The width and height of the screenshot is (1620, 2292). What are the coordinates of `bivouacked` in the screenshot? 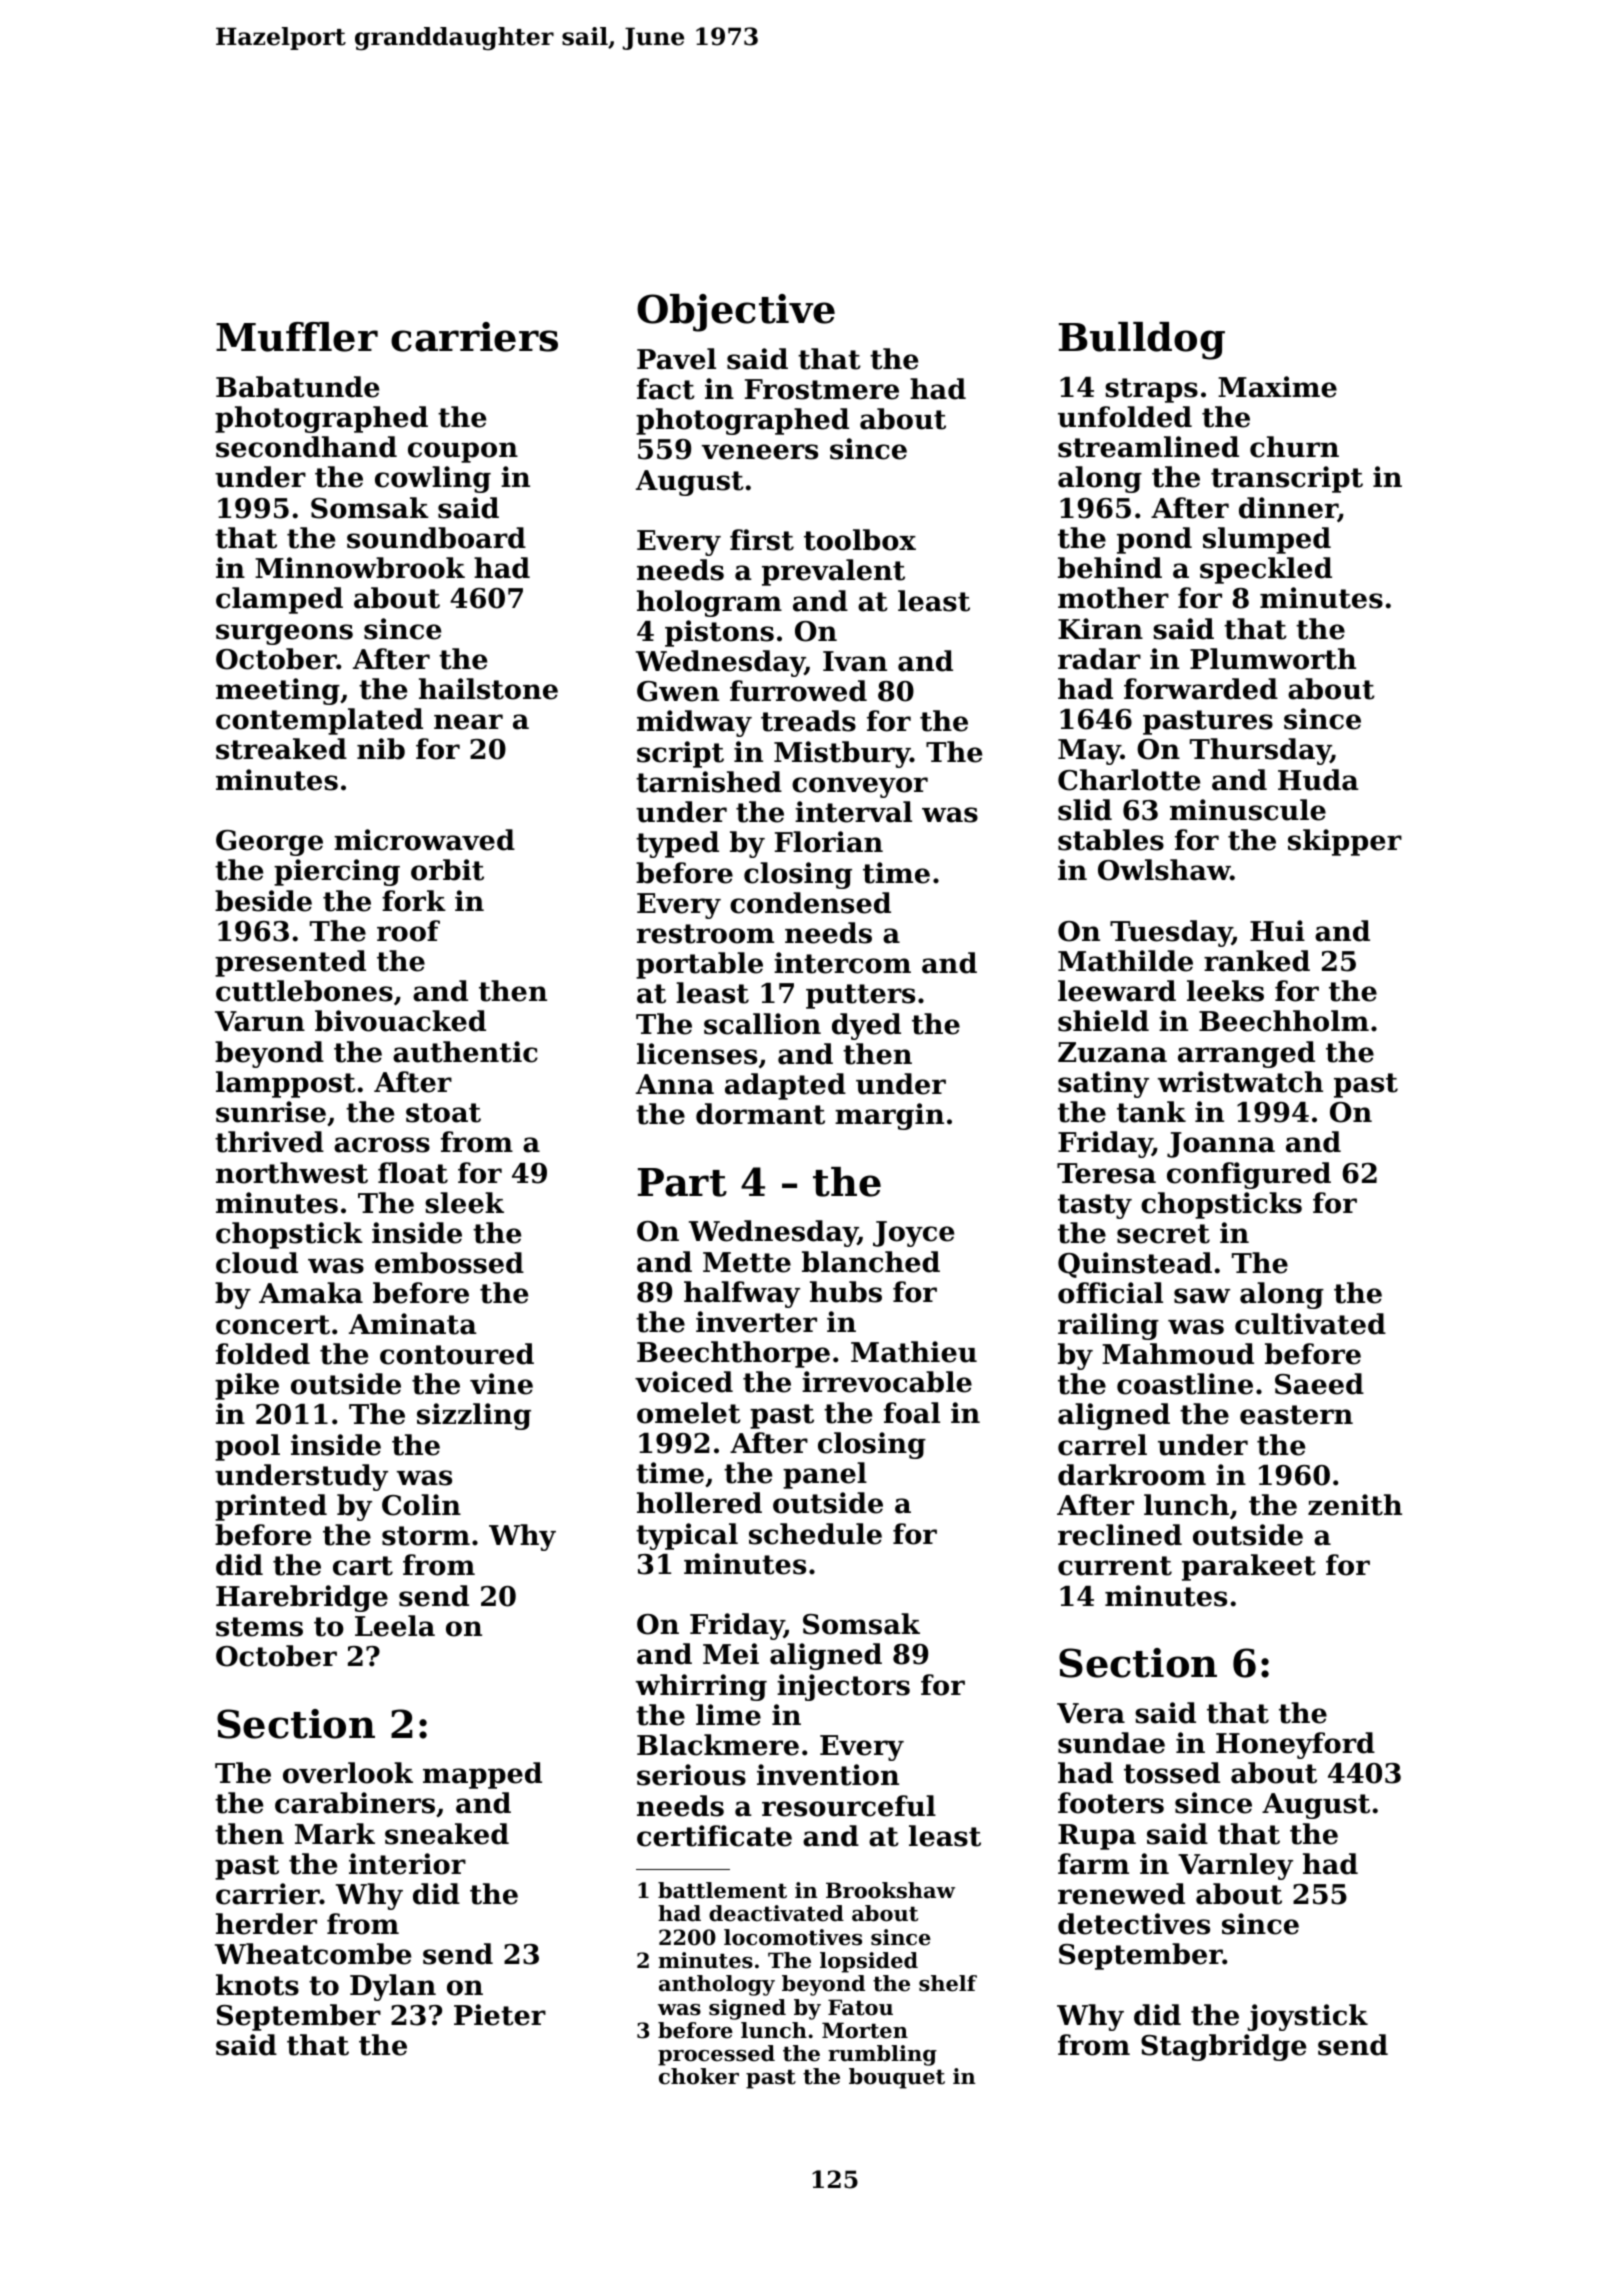 It's located at (400, 1021).
